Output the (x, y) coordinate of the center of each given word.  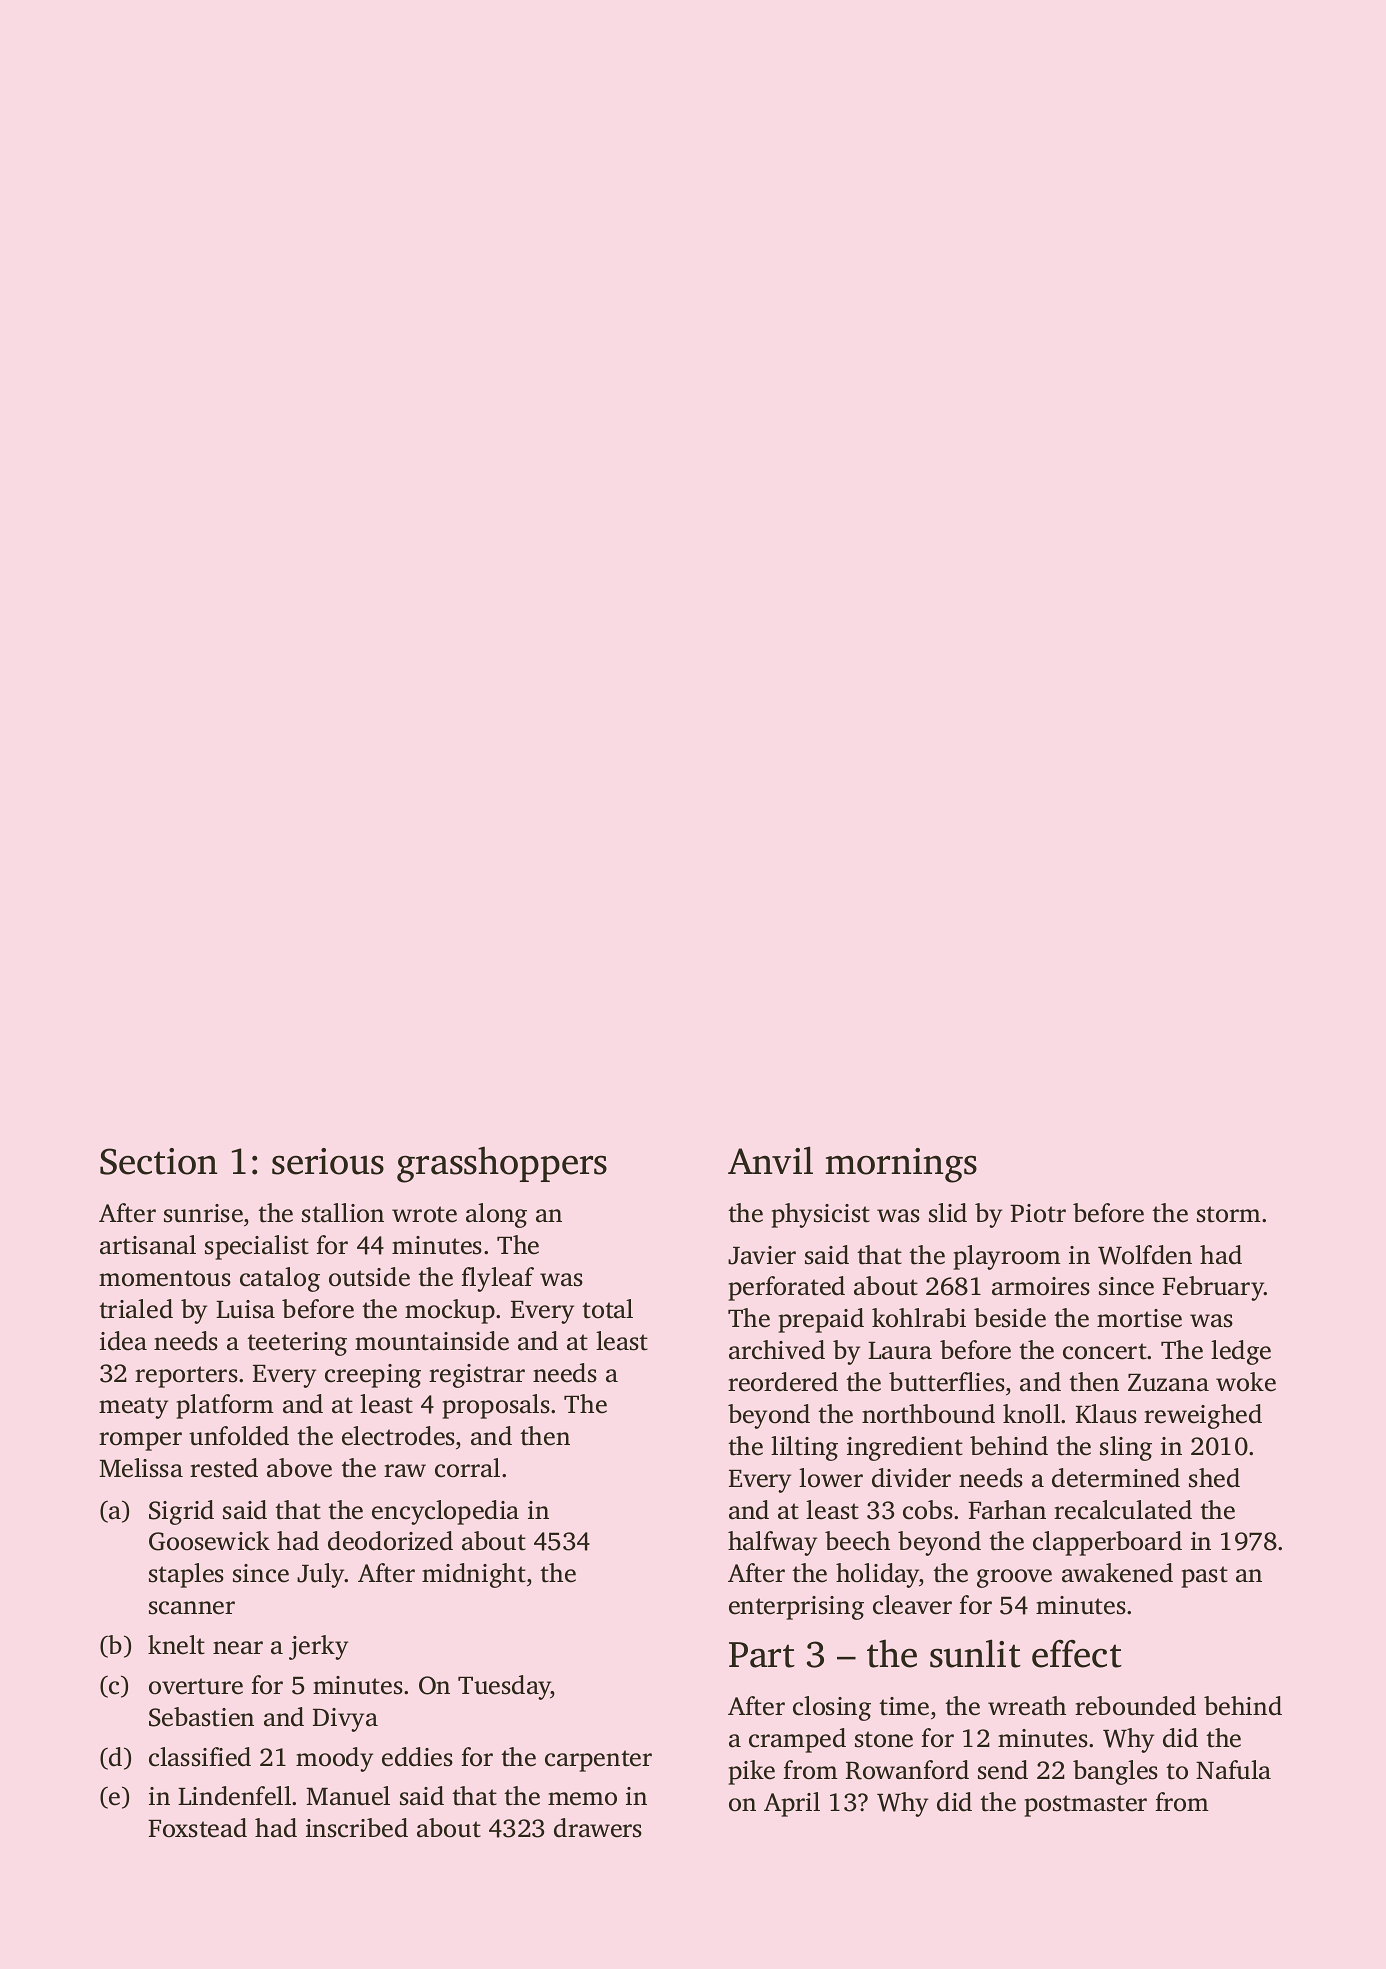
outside (369, 1277)
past (1204, 1577)
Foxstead (197, 1828)
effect (1077, 1654)
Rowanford (907, 1770)
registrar (477, 1376)
